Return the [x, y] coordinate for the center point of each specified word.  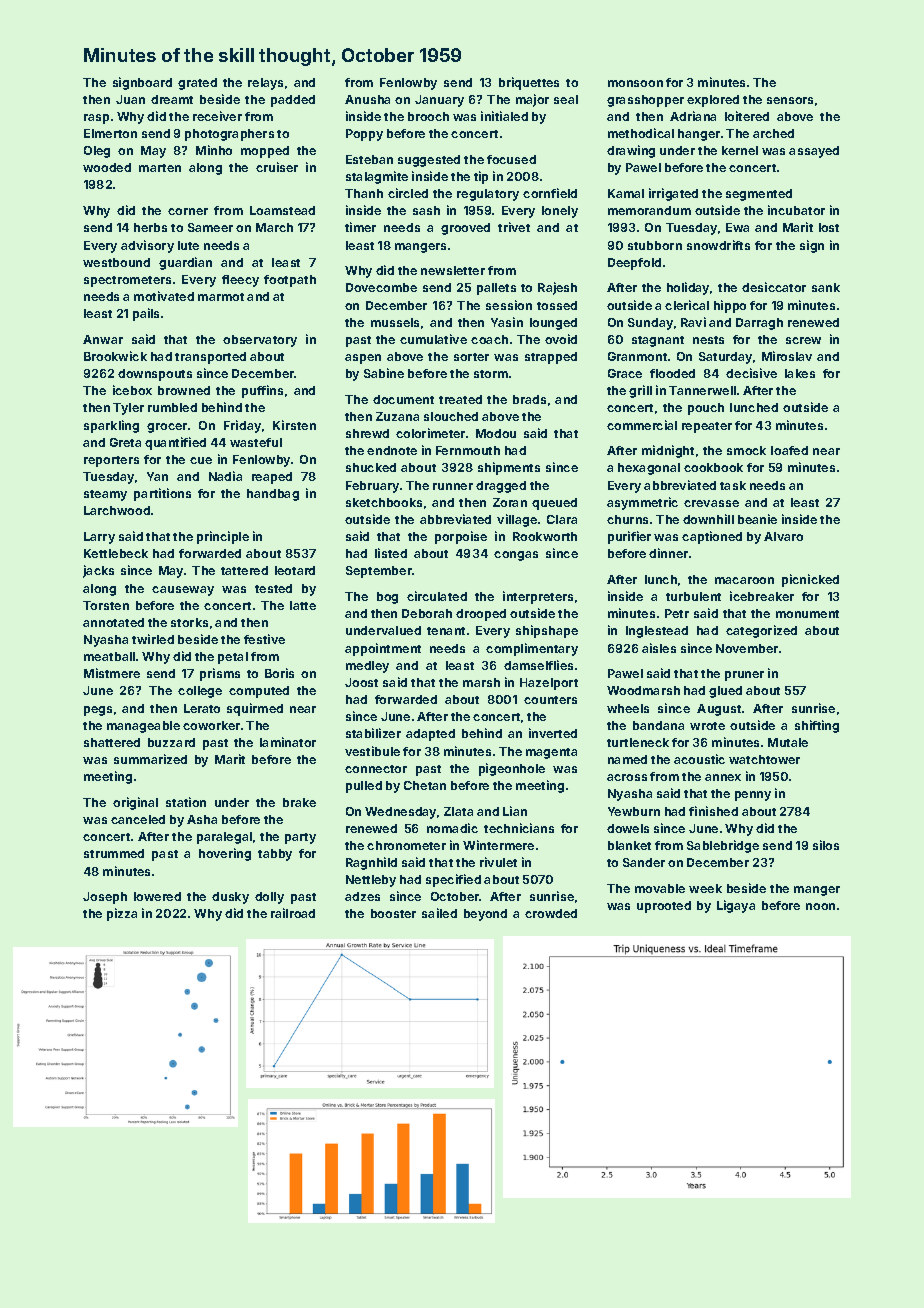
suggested [429, 161]
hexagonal [649, 469]
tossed [557, 305]
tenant [446, 631]
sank [826, 287]
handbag [273, 495]
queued [554, 504]
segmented [759, 195]
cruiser [277, 167]
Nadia [225, 476]
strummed [114, 853]
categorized [761, 631]
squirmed [255, 709]
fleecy [240, 281]
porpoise [461, 537]
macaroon [744, 580]
